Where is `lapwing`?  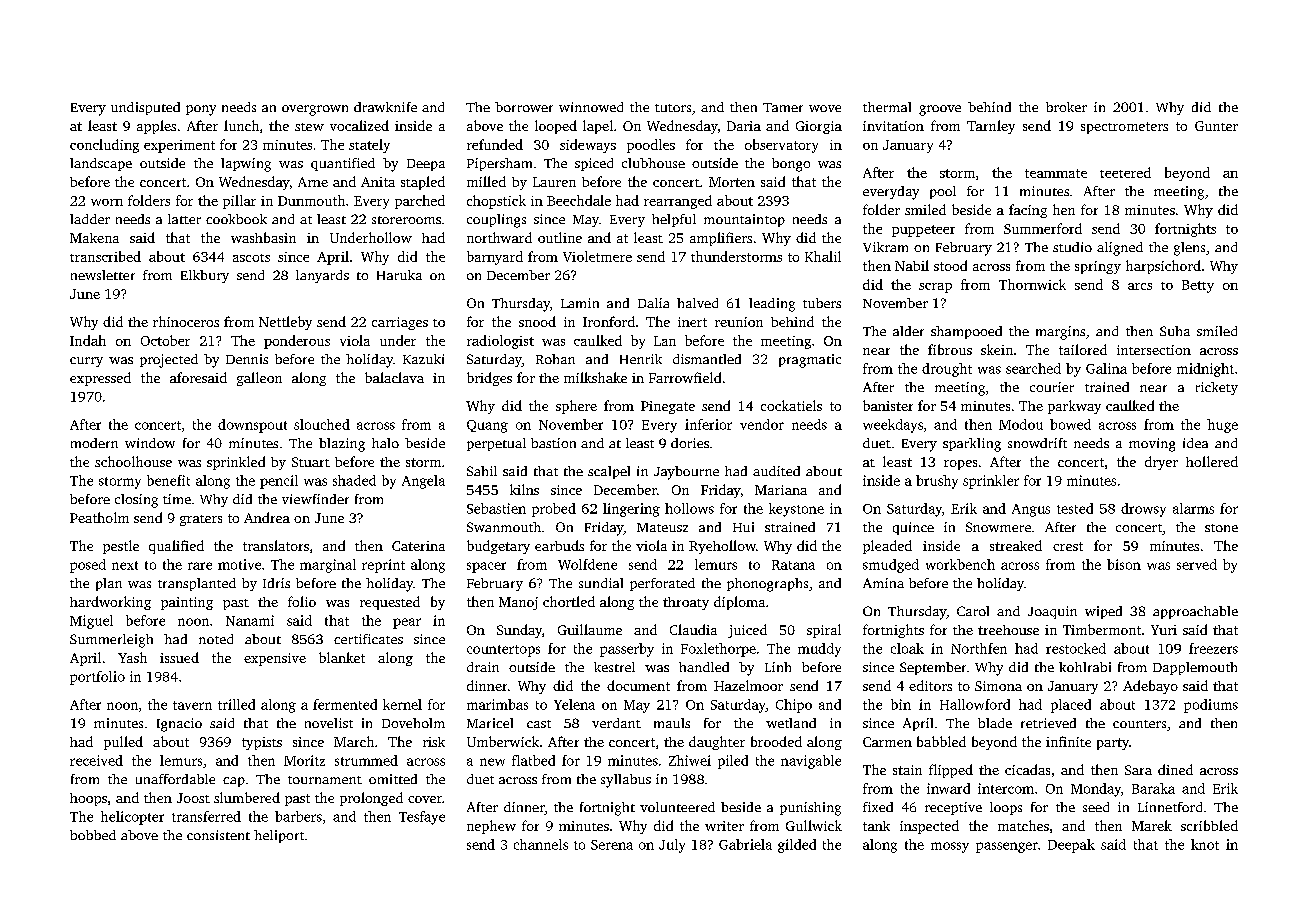
lapwing is located at coordinates (246, 165).
